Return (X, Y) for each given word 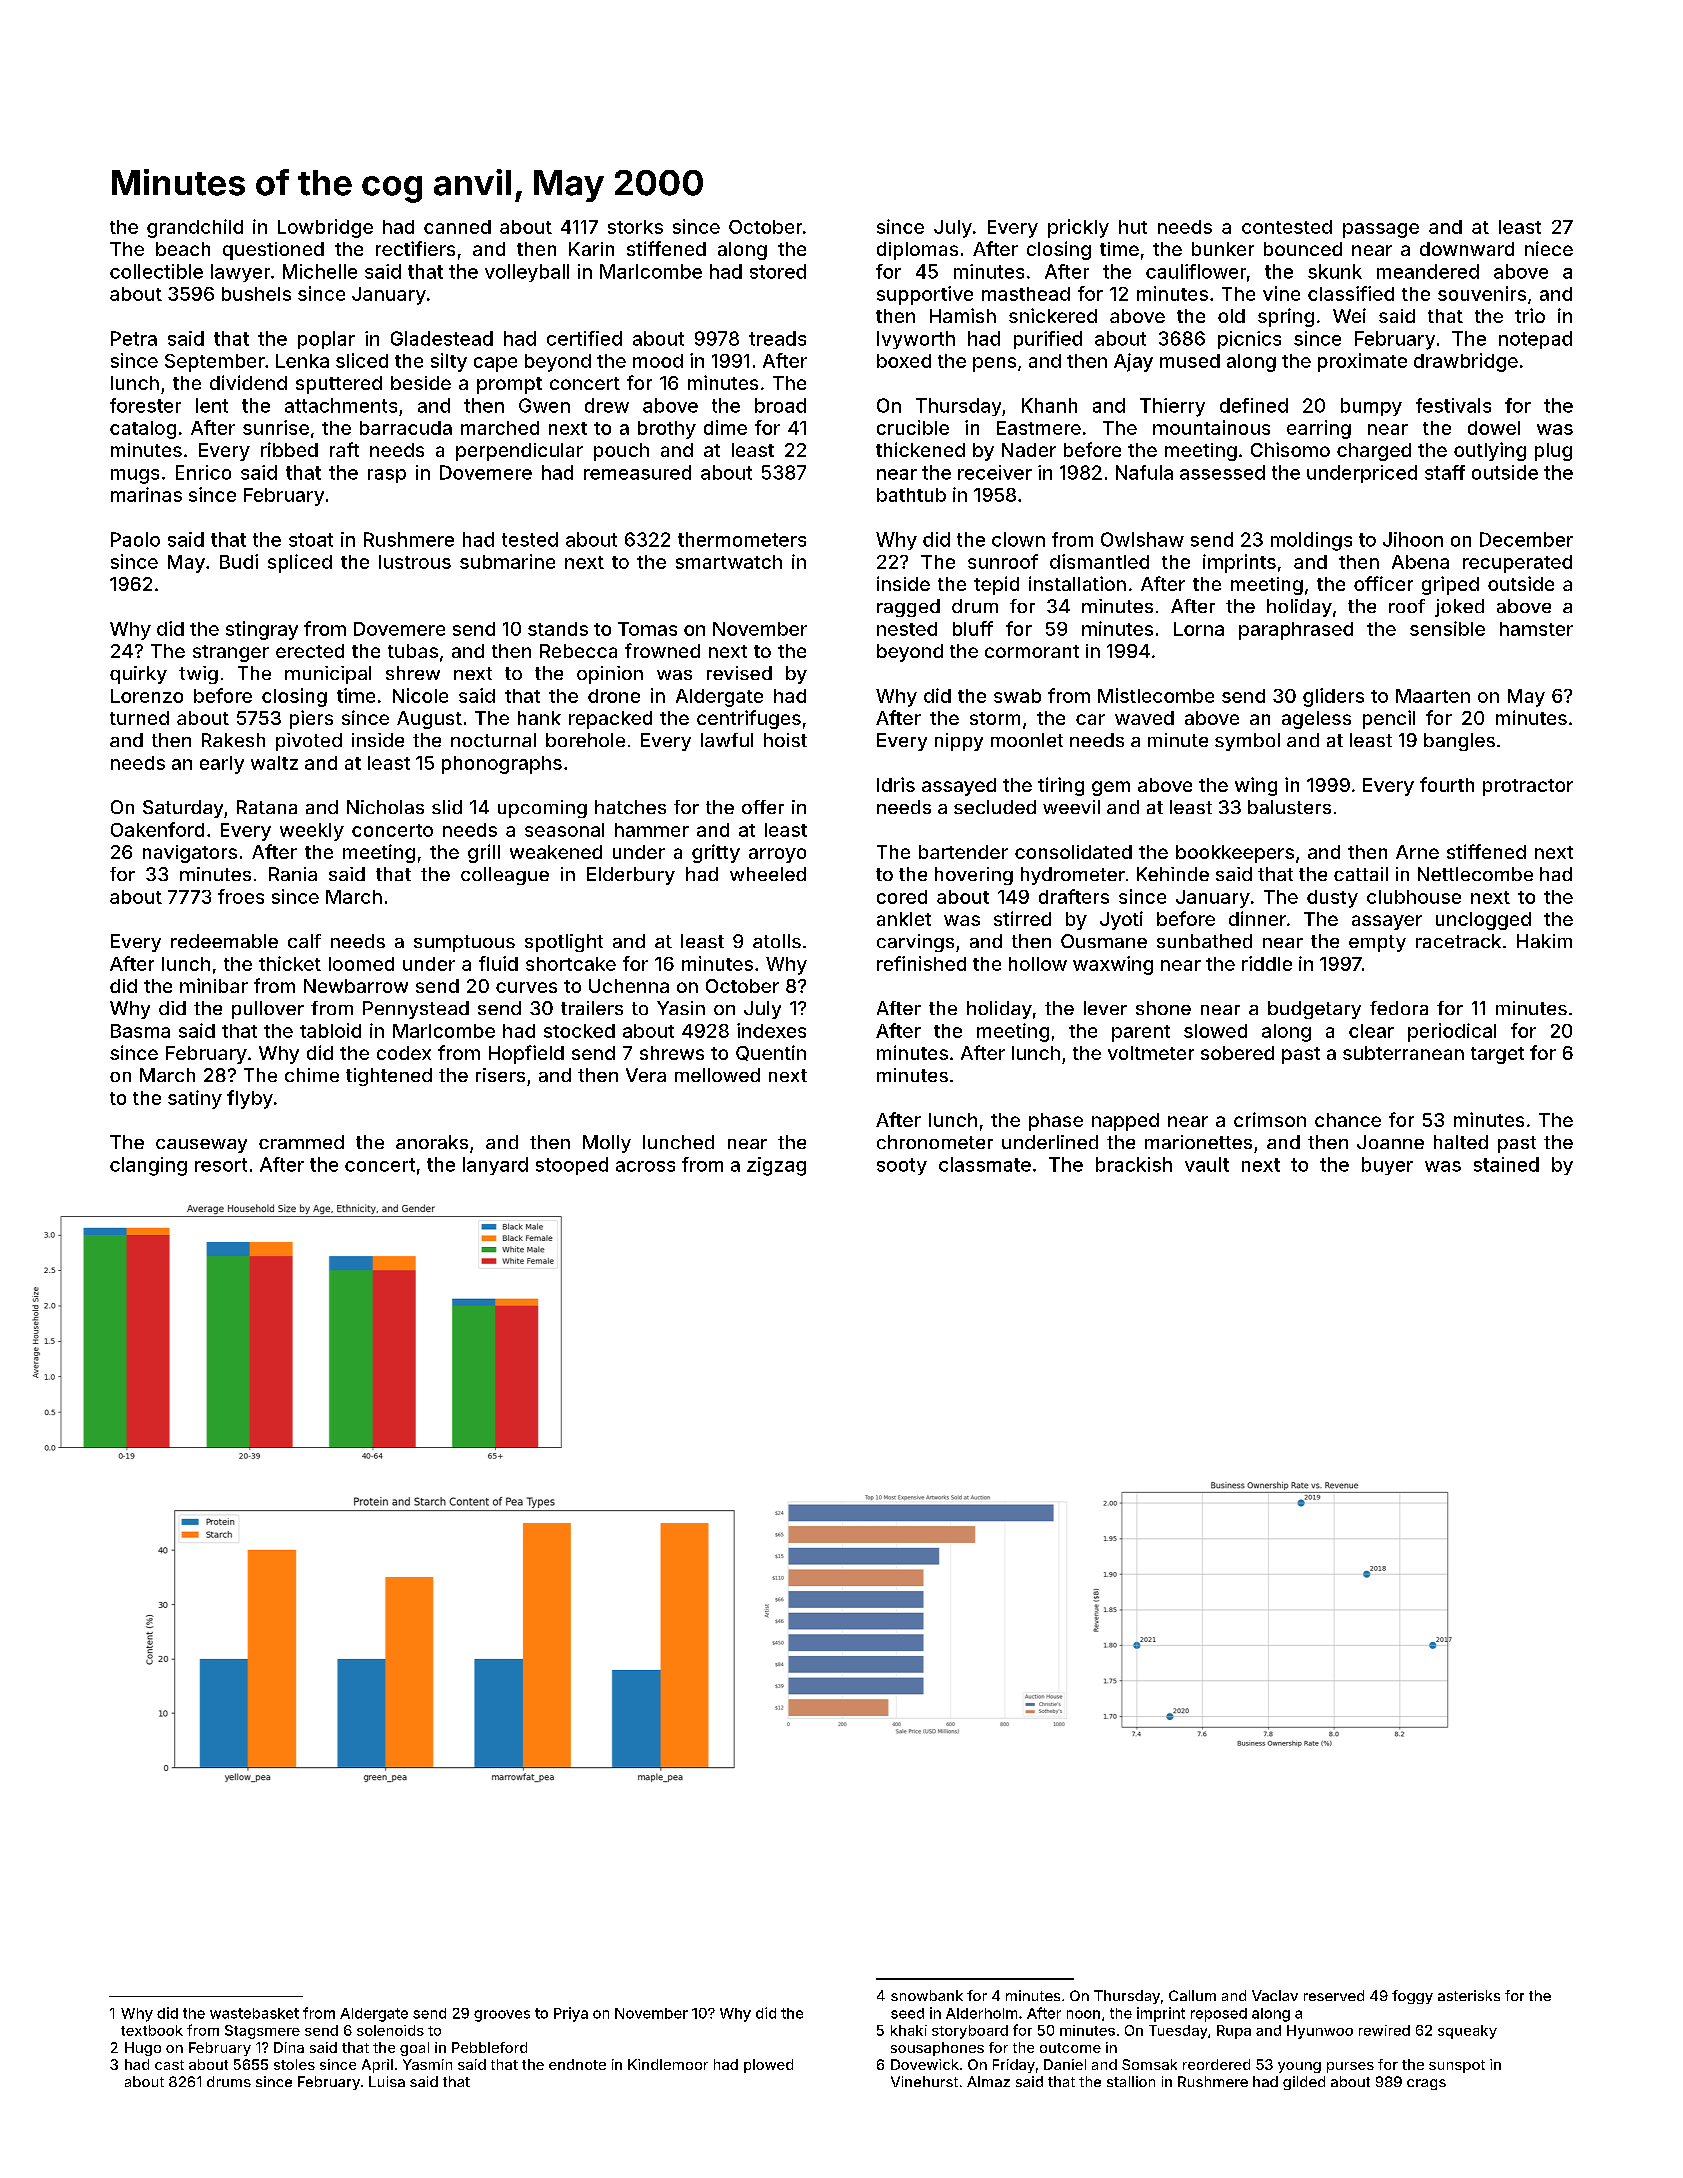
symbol (1247, 742)
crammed (301, 1142)
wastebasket (254, 2013)
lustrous (415, 562)
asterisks (1469, 1995)
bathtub (911, 495)
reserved (1334, 1995)
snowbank (927, 1995)
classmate (985, 1164)
